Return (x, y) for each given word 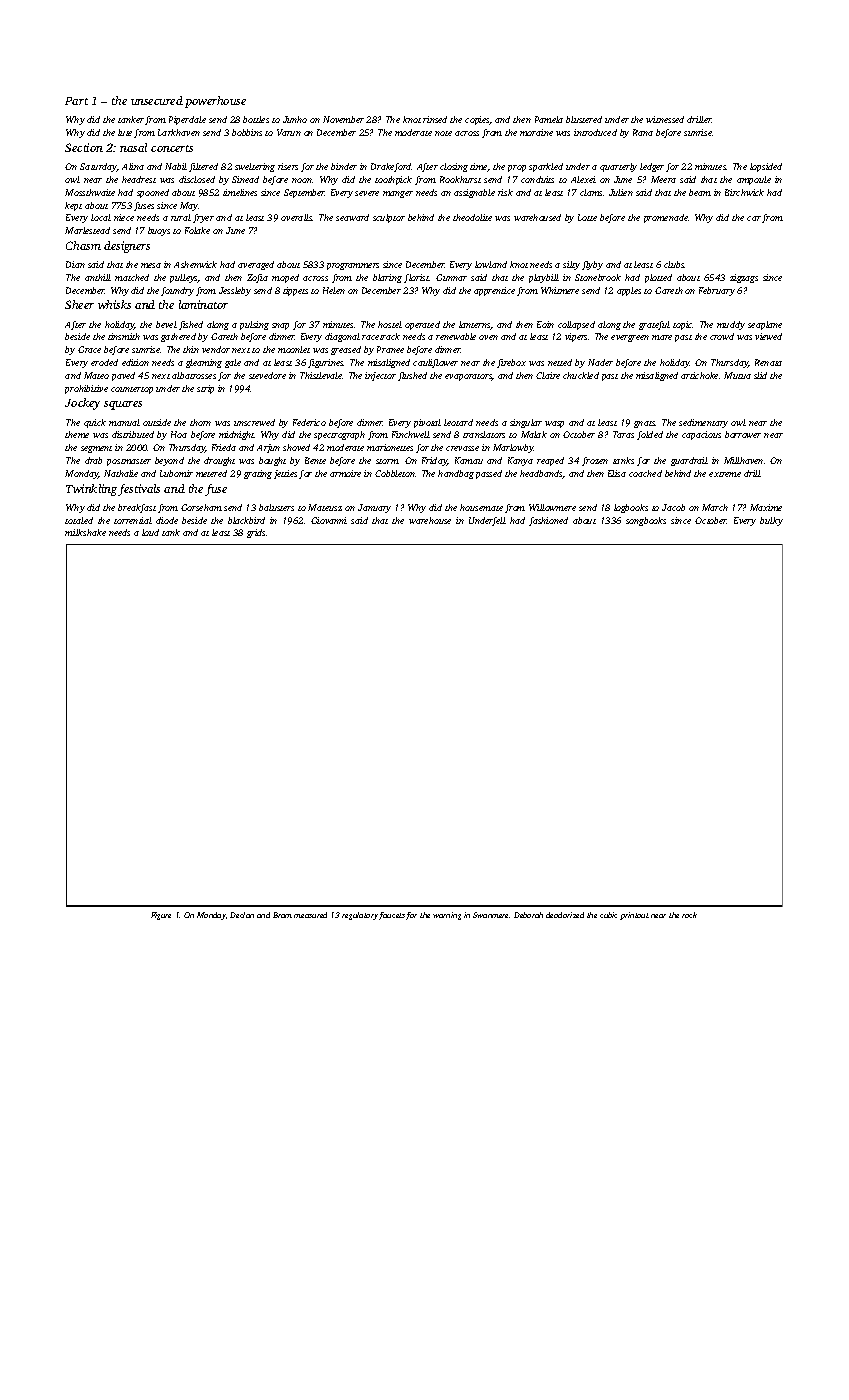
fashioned (548, 521)
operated (422, 325)
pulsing (254, 325)
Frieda (224, 447)
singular (526, 423)
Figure (161, 916)
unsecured (157, 100)
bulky (771, 521)
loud (150, 532)
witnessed (665, 119)
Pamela (549, 119)
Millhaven (743, 460)
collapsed (576, 325)
